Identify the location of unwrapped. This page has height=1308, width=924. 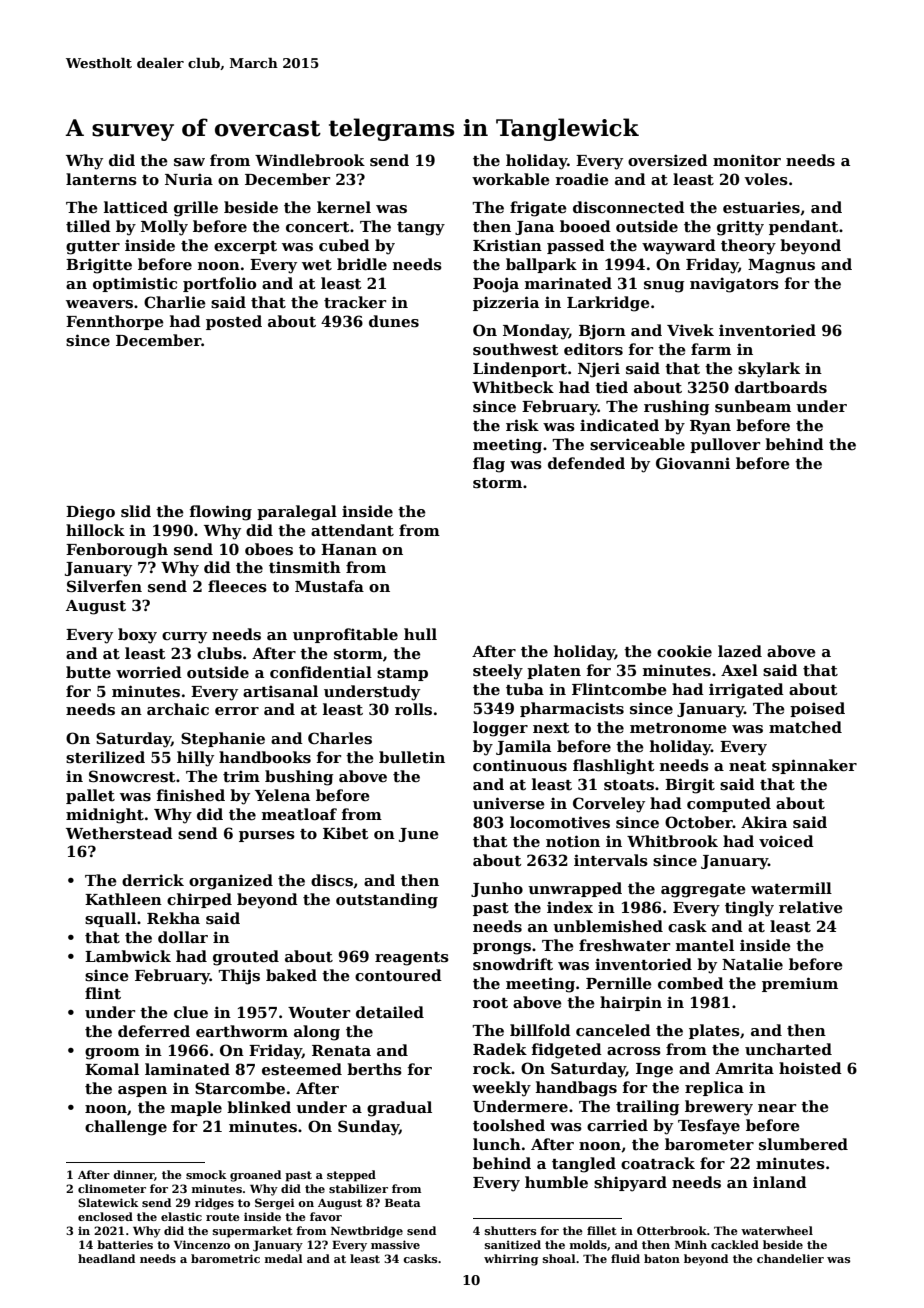
(575, 889).
